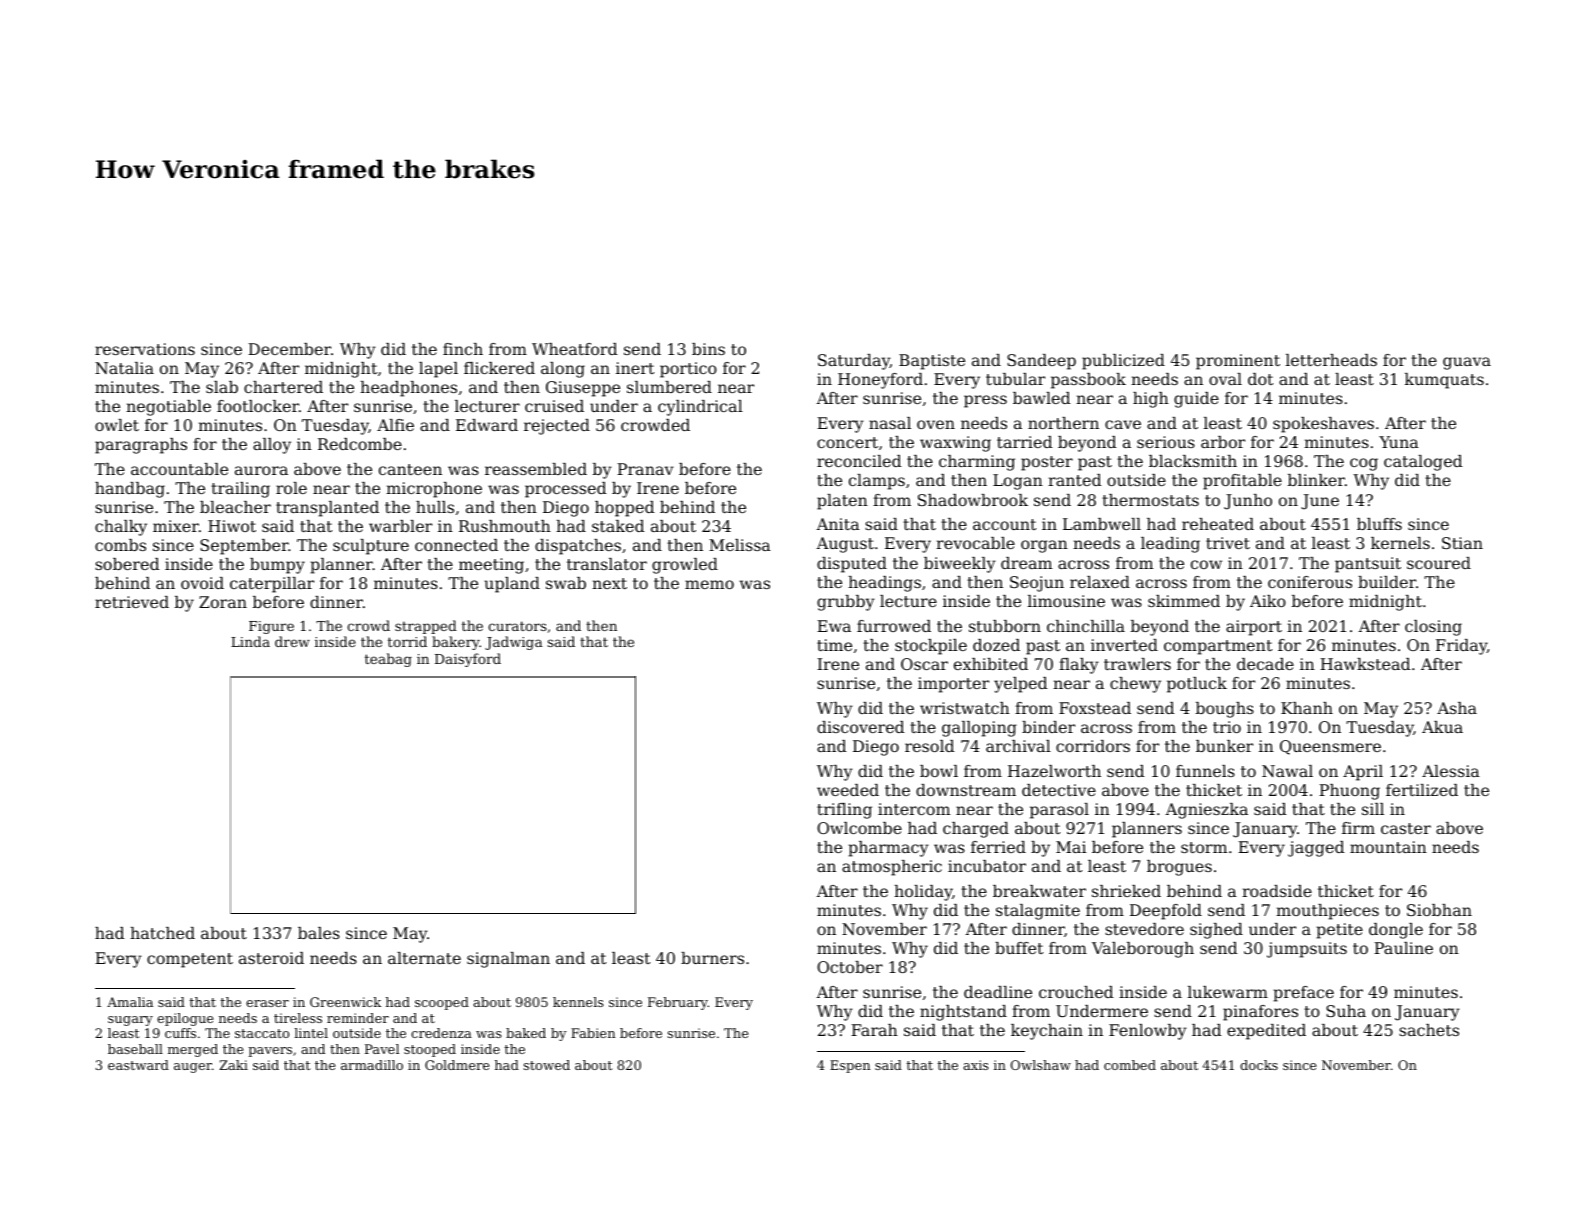 This image has height=1227, width=1588. What do you see at coordinates (1041, 362) in the image?
I see `Sandeep` at bounding box center [1041, 362].
